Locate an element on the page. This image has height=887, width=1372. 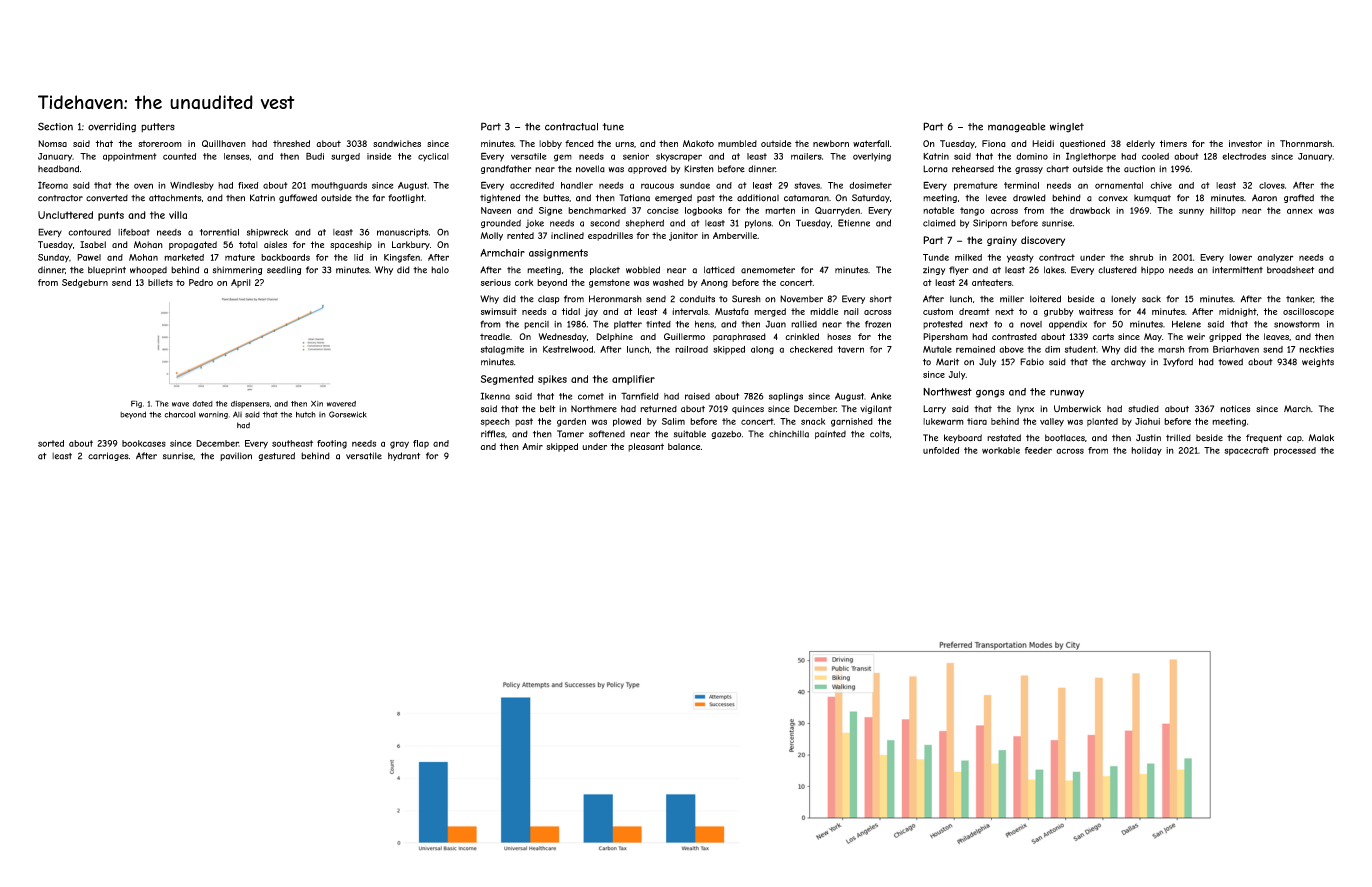
suitable is located at coordinates (690, 434).
